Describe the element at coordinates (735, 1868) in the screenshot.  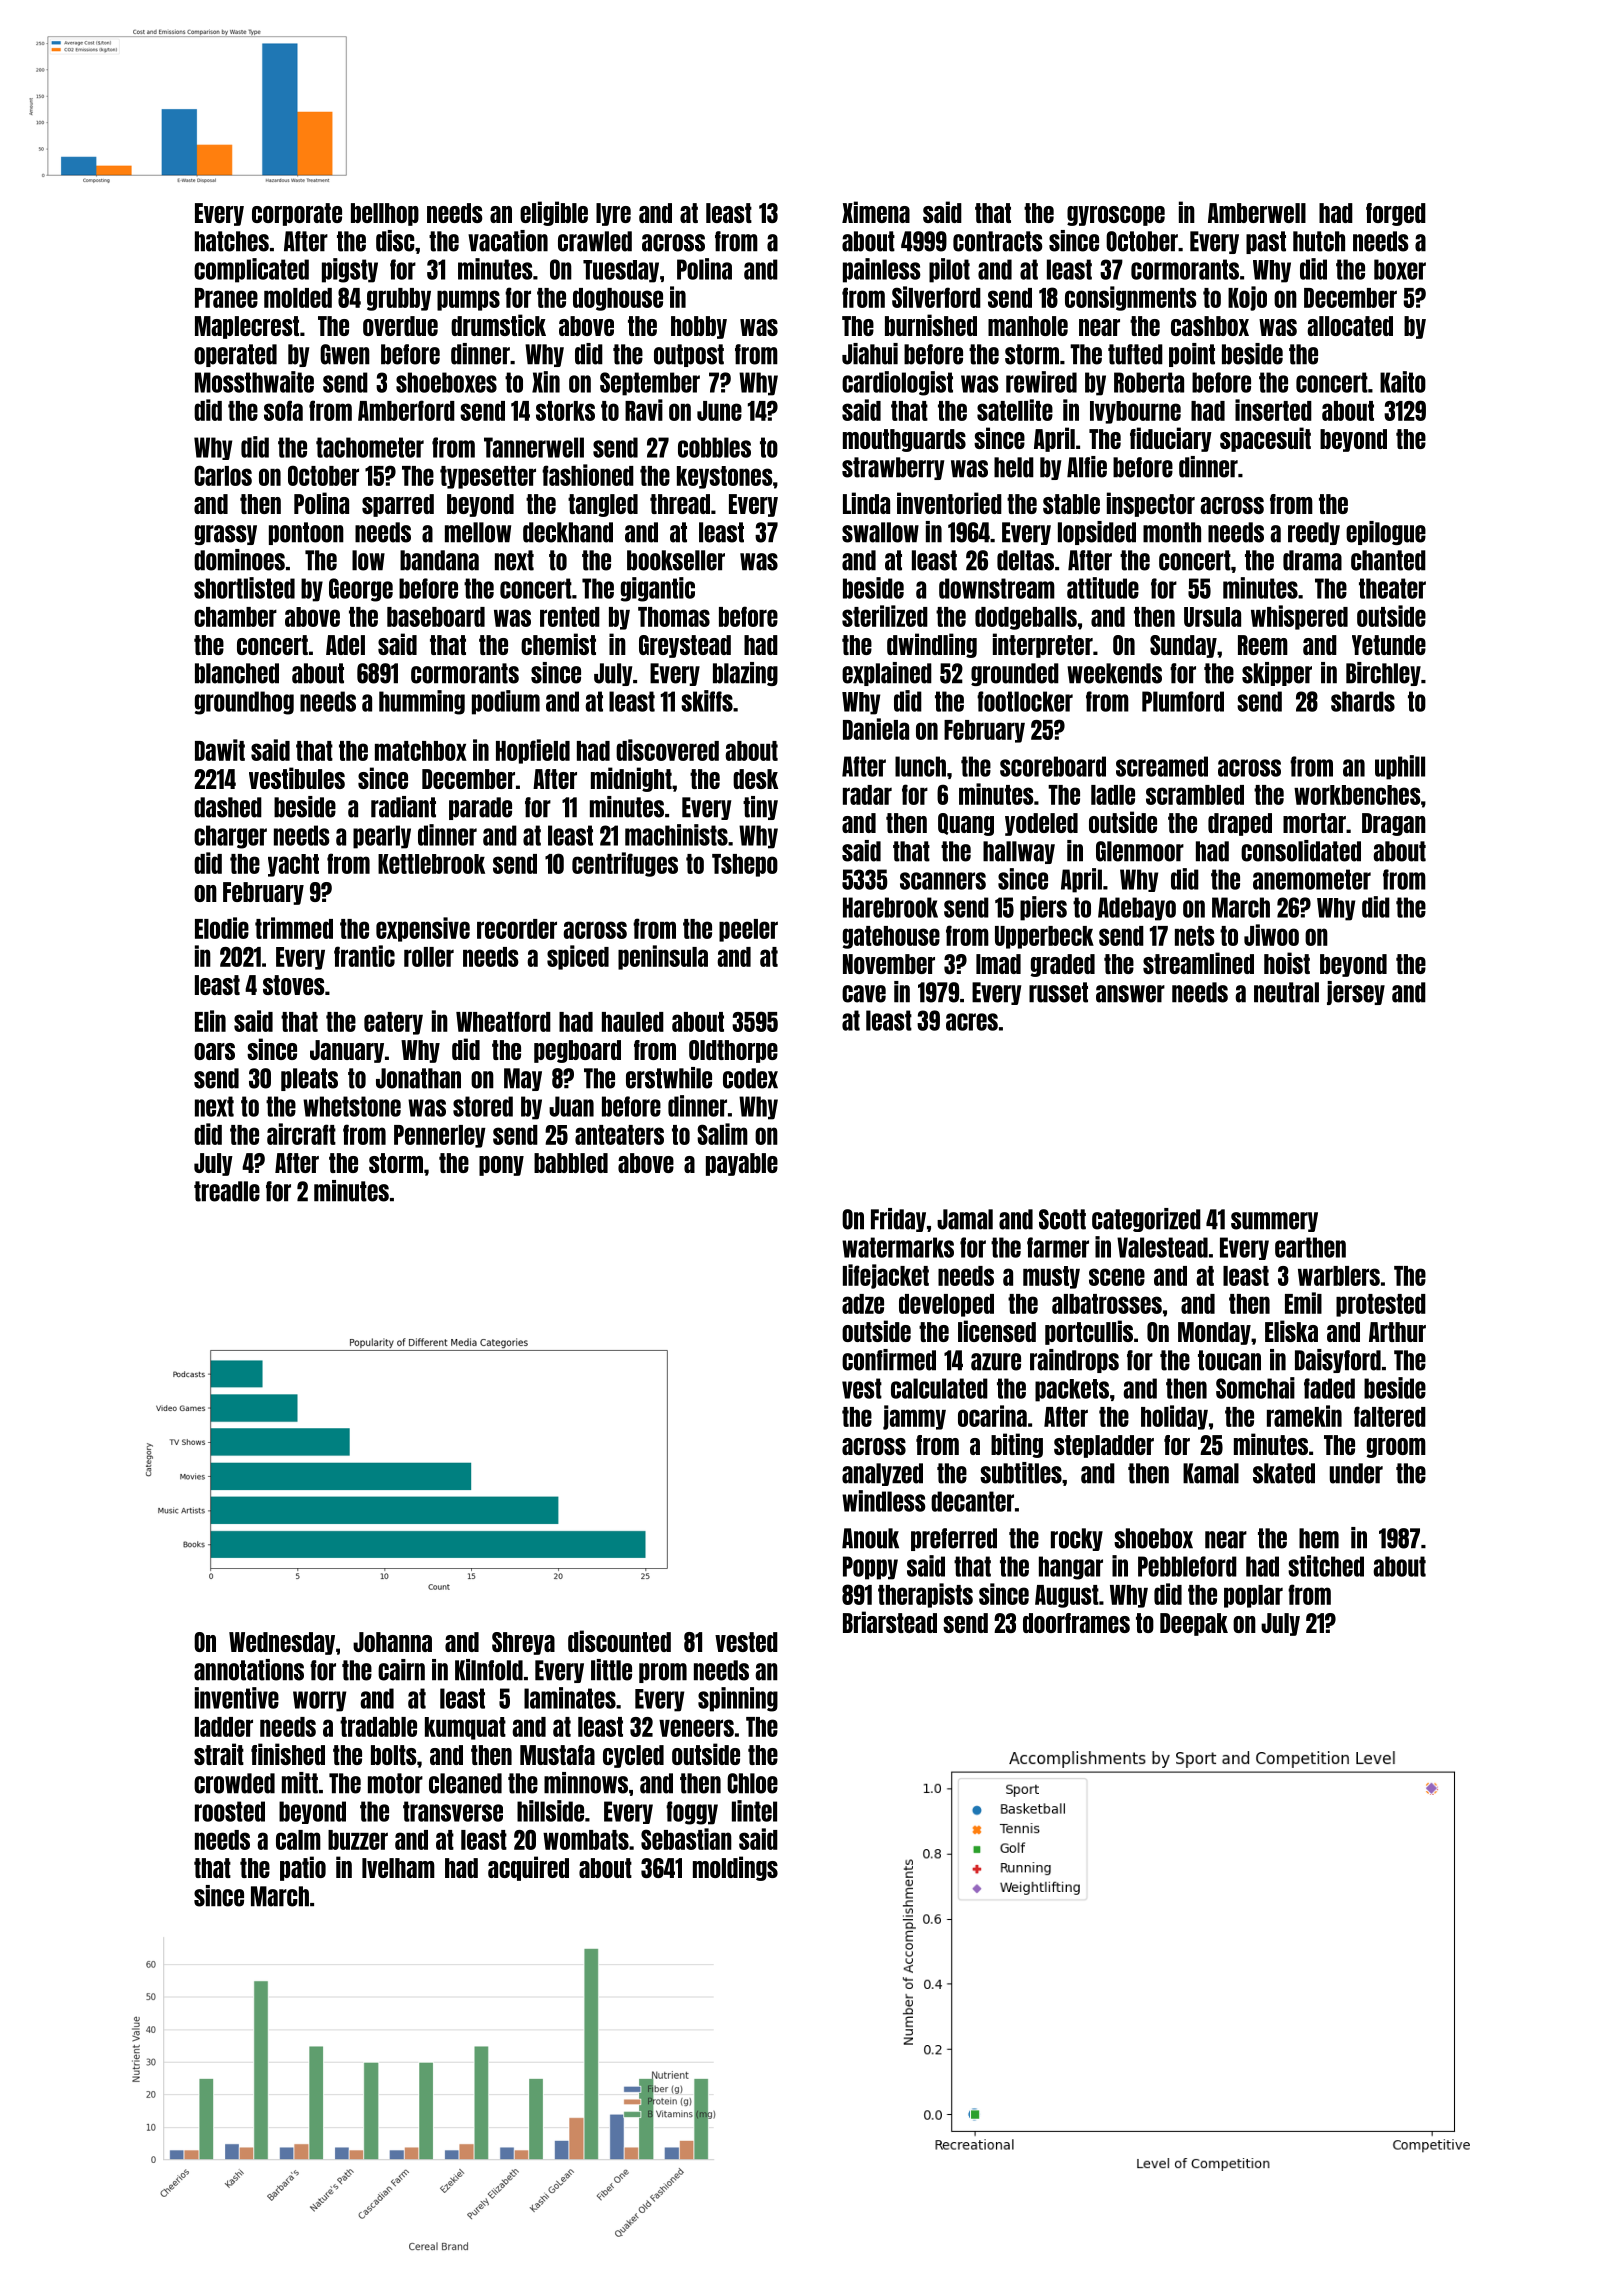
I see `moldings` at that location.
